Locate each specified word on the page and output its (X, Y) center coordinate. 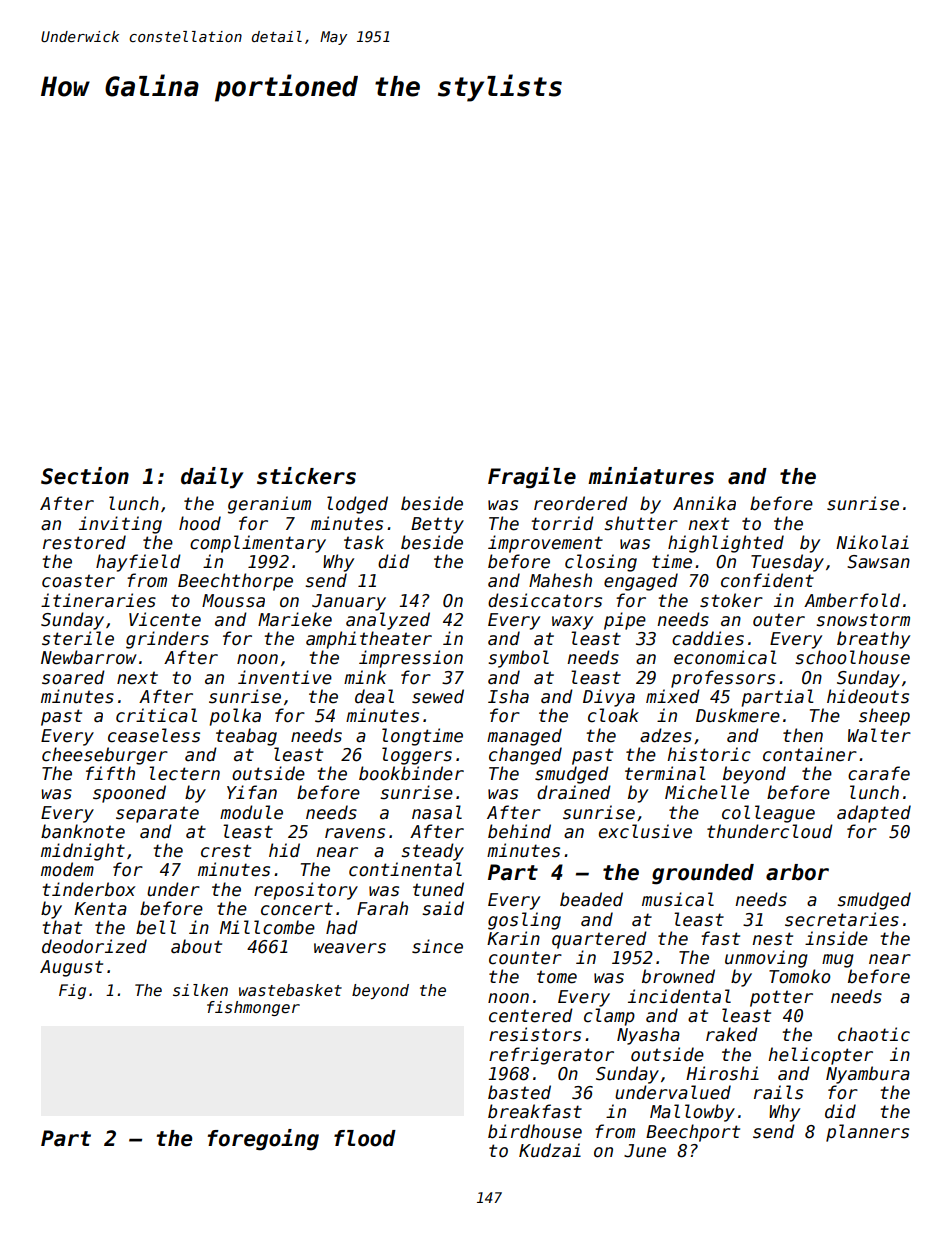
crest (226, 851)
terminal (665, 773)
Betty (437, 525)
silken (200, 990)
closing (601, 563)
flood (365, 1138)
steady (432, 852)
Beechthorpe (235, 582)
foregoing (263, 1140)
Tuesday (787, 563)
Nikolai (872, 542)
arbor (797, 872)
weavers (350, 948)
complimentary (258, 544)
